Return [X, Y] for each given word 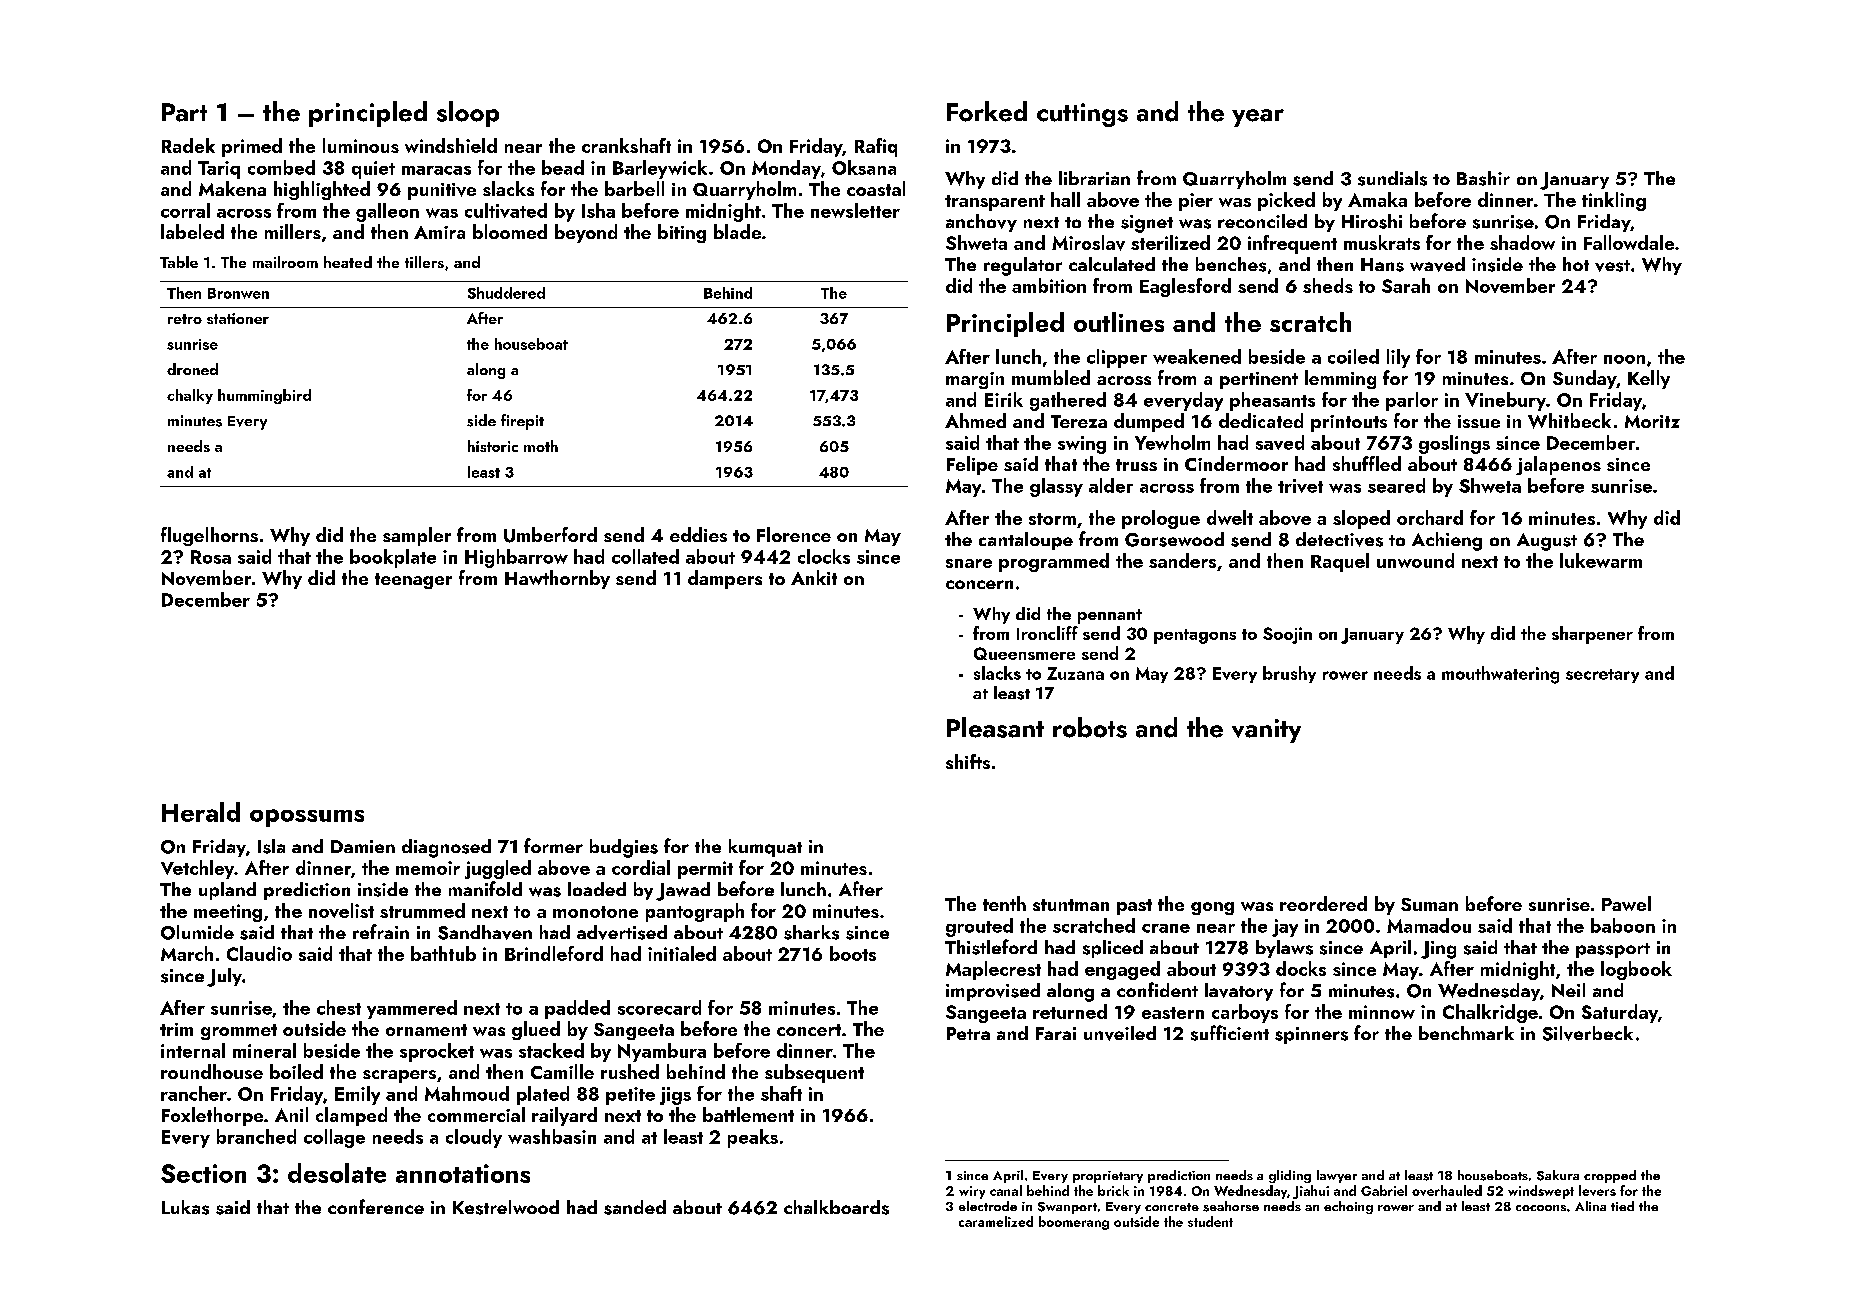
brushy [1289, 674]
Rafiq [876, 147]
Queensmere [1024, 653]
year [1258, 118]
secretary [1602, 676]
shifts [968, 761]
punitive [442, 191]
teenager [413, 581]
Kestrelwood [506, 1207]
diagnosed [446, 848]
